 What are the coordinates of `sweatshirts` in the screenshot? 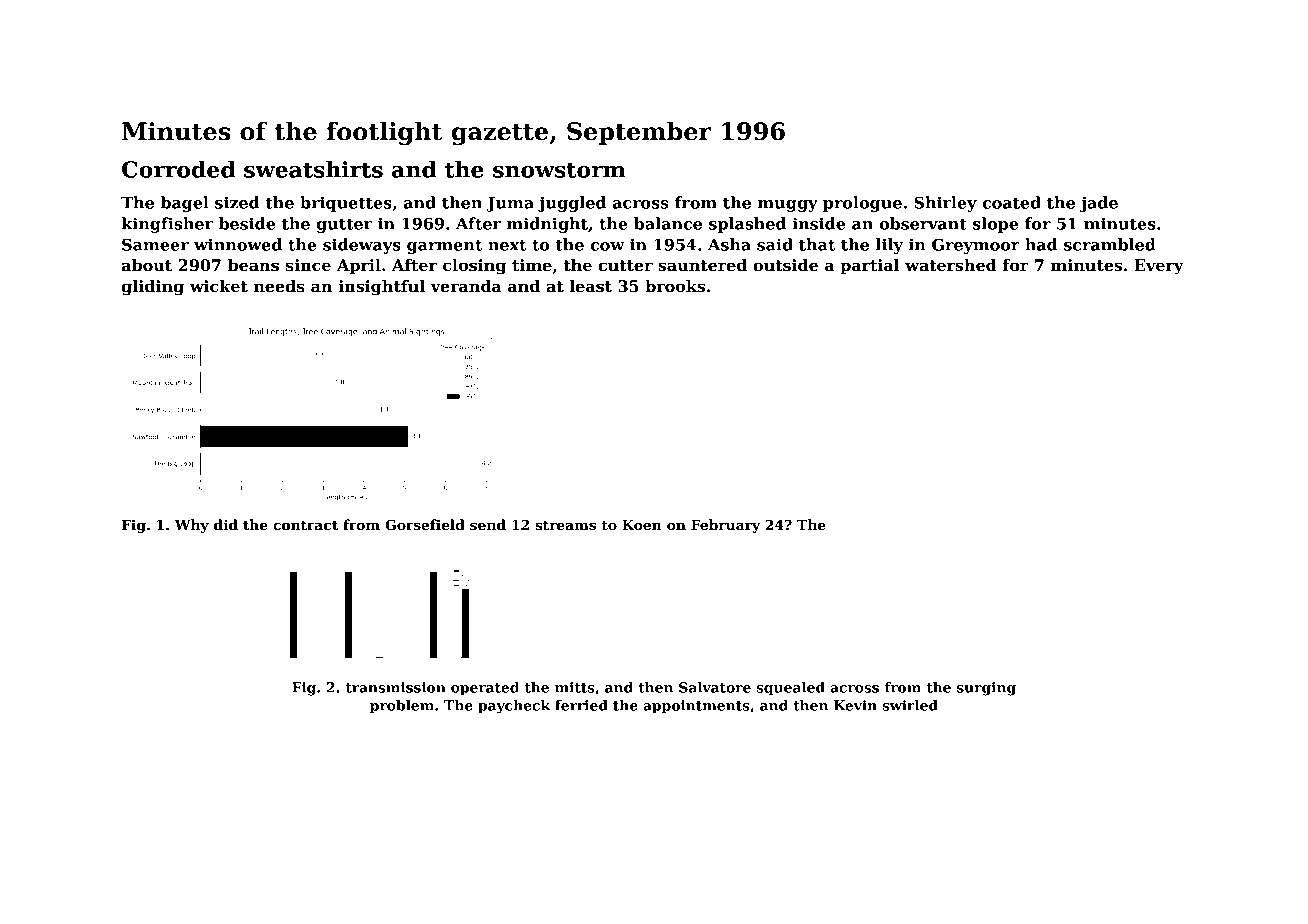 It's located at (313, 169).
